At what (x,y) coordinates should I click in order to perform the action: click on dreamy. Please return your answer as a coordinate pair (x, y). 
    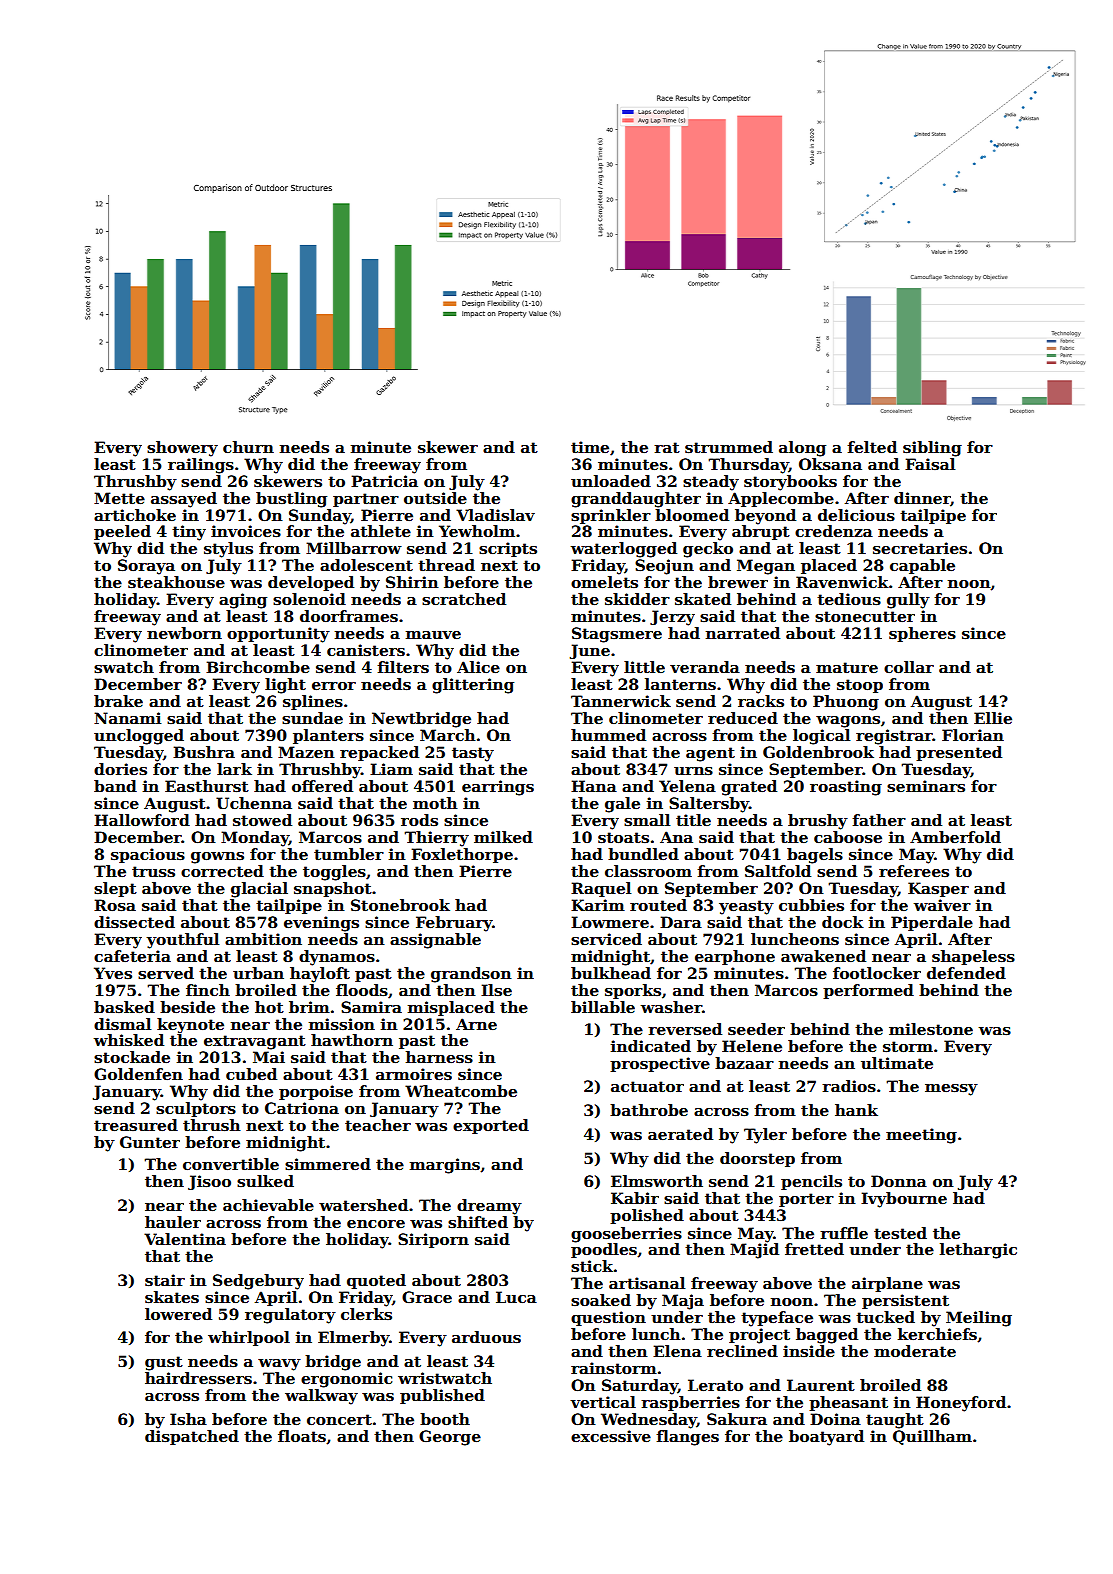
    Looking at the image, I should click on (489, 1207).
